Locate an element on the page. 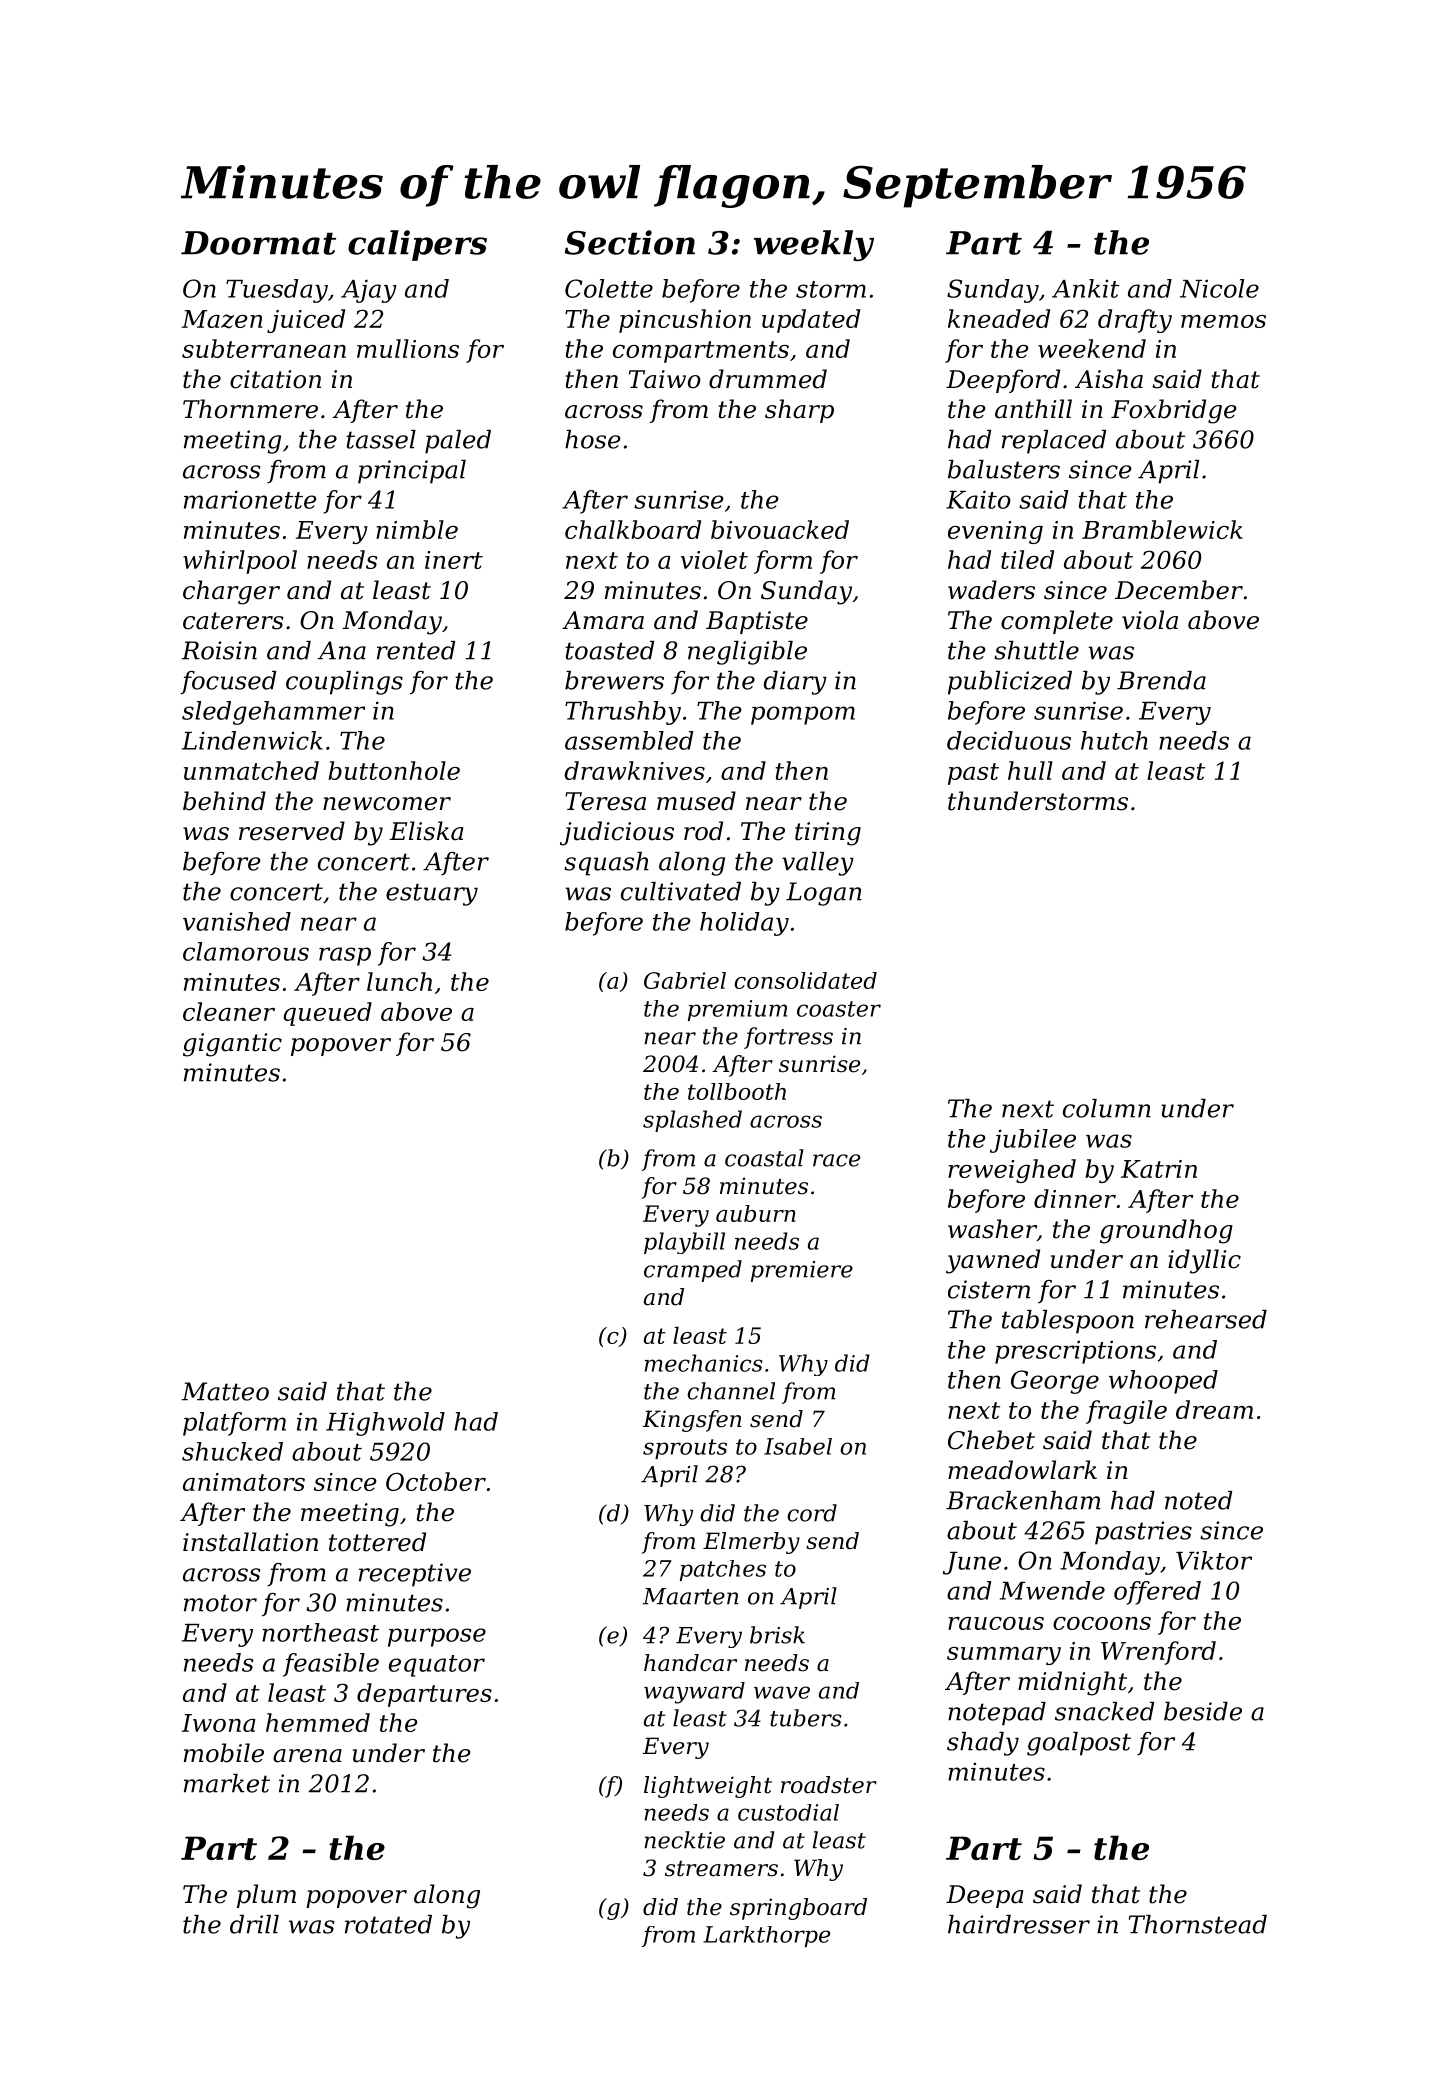  calipers is located at coordinates (417, 245).
